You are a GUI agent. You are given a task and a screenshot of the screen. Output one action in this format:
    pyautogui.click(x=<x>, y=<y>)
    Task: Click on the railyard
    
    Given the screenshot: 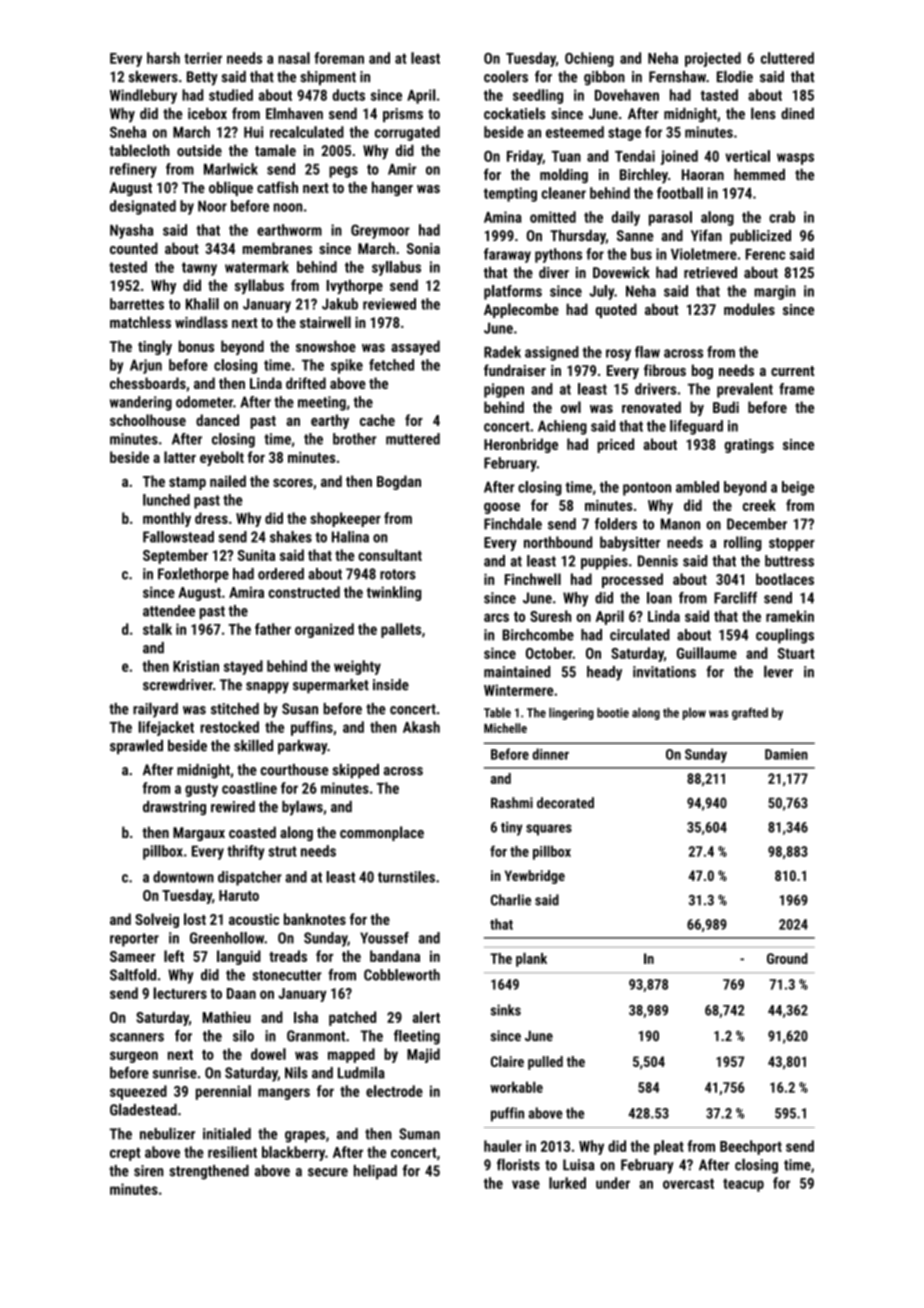 What is the action you would take?
    pyautogui.click(x=155, y=710)
